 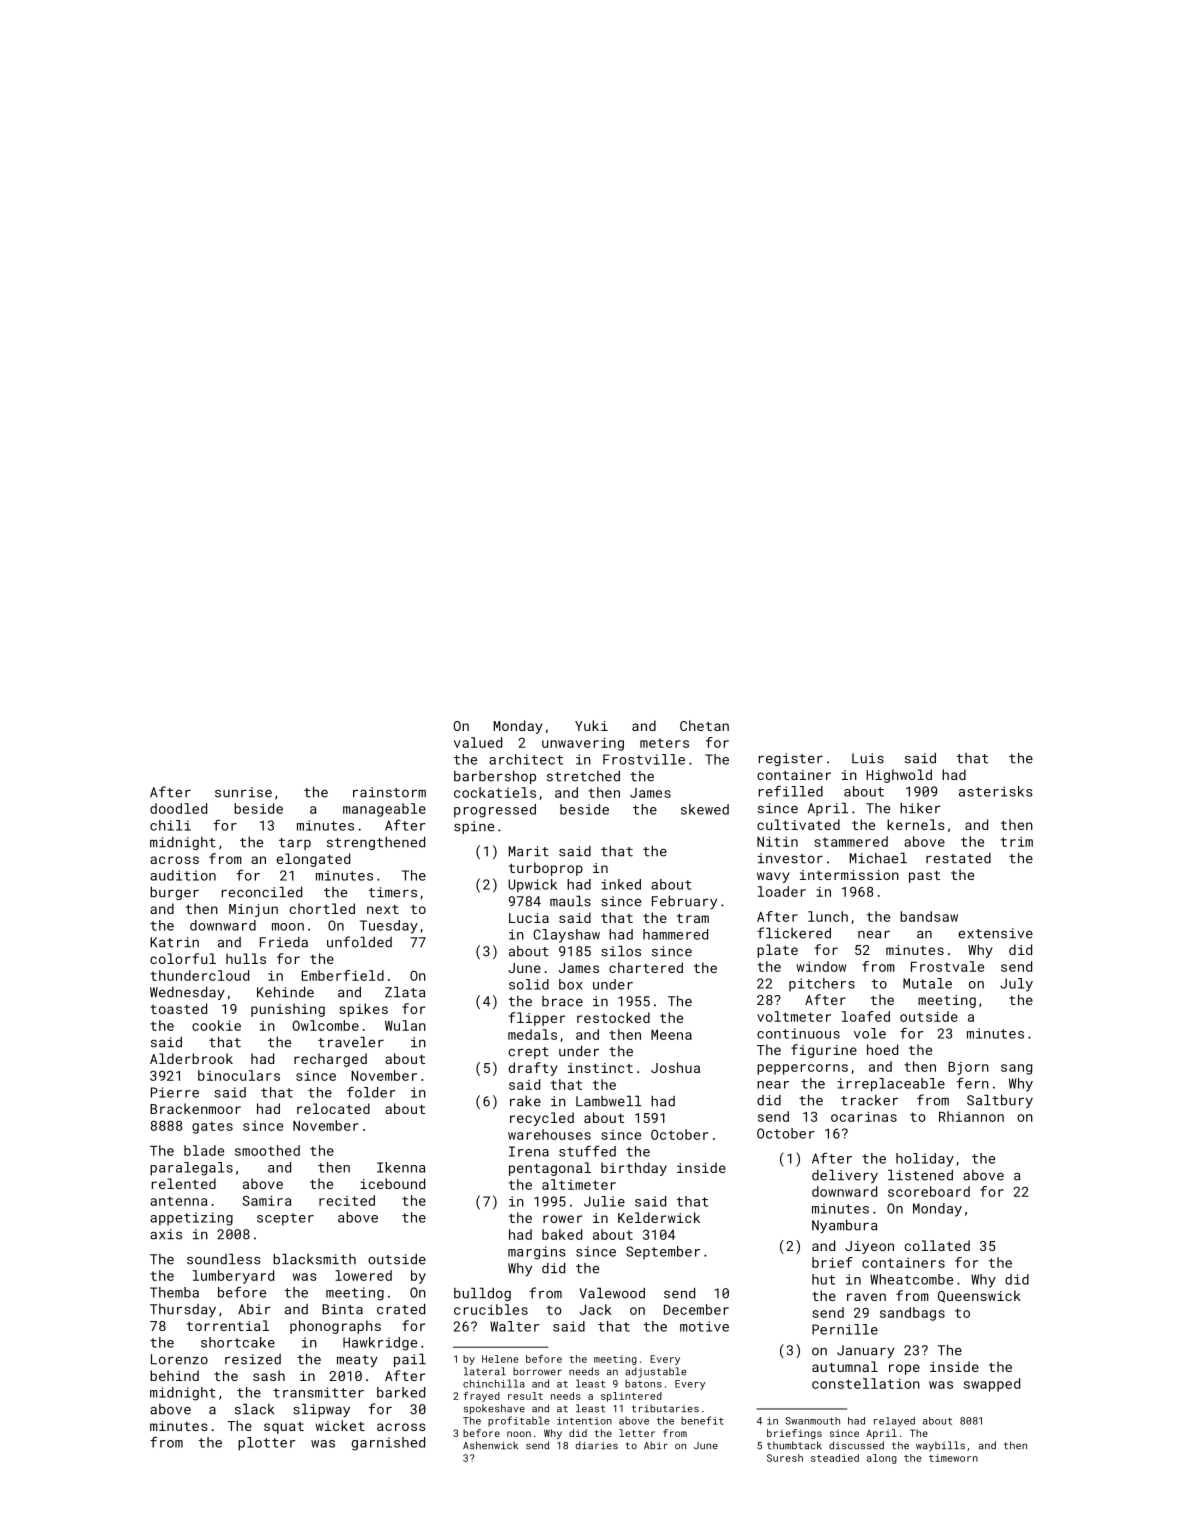 What do you see at coordinates (869, 1247) in the screenshot?
I see `Jiyeon` at bounding box center [869, 1247].
